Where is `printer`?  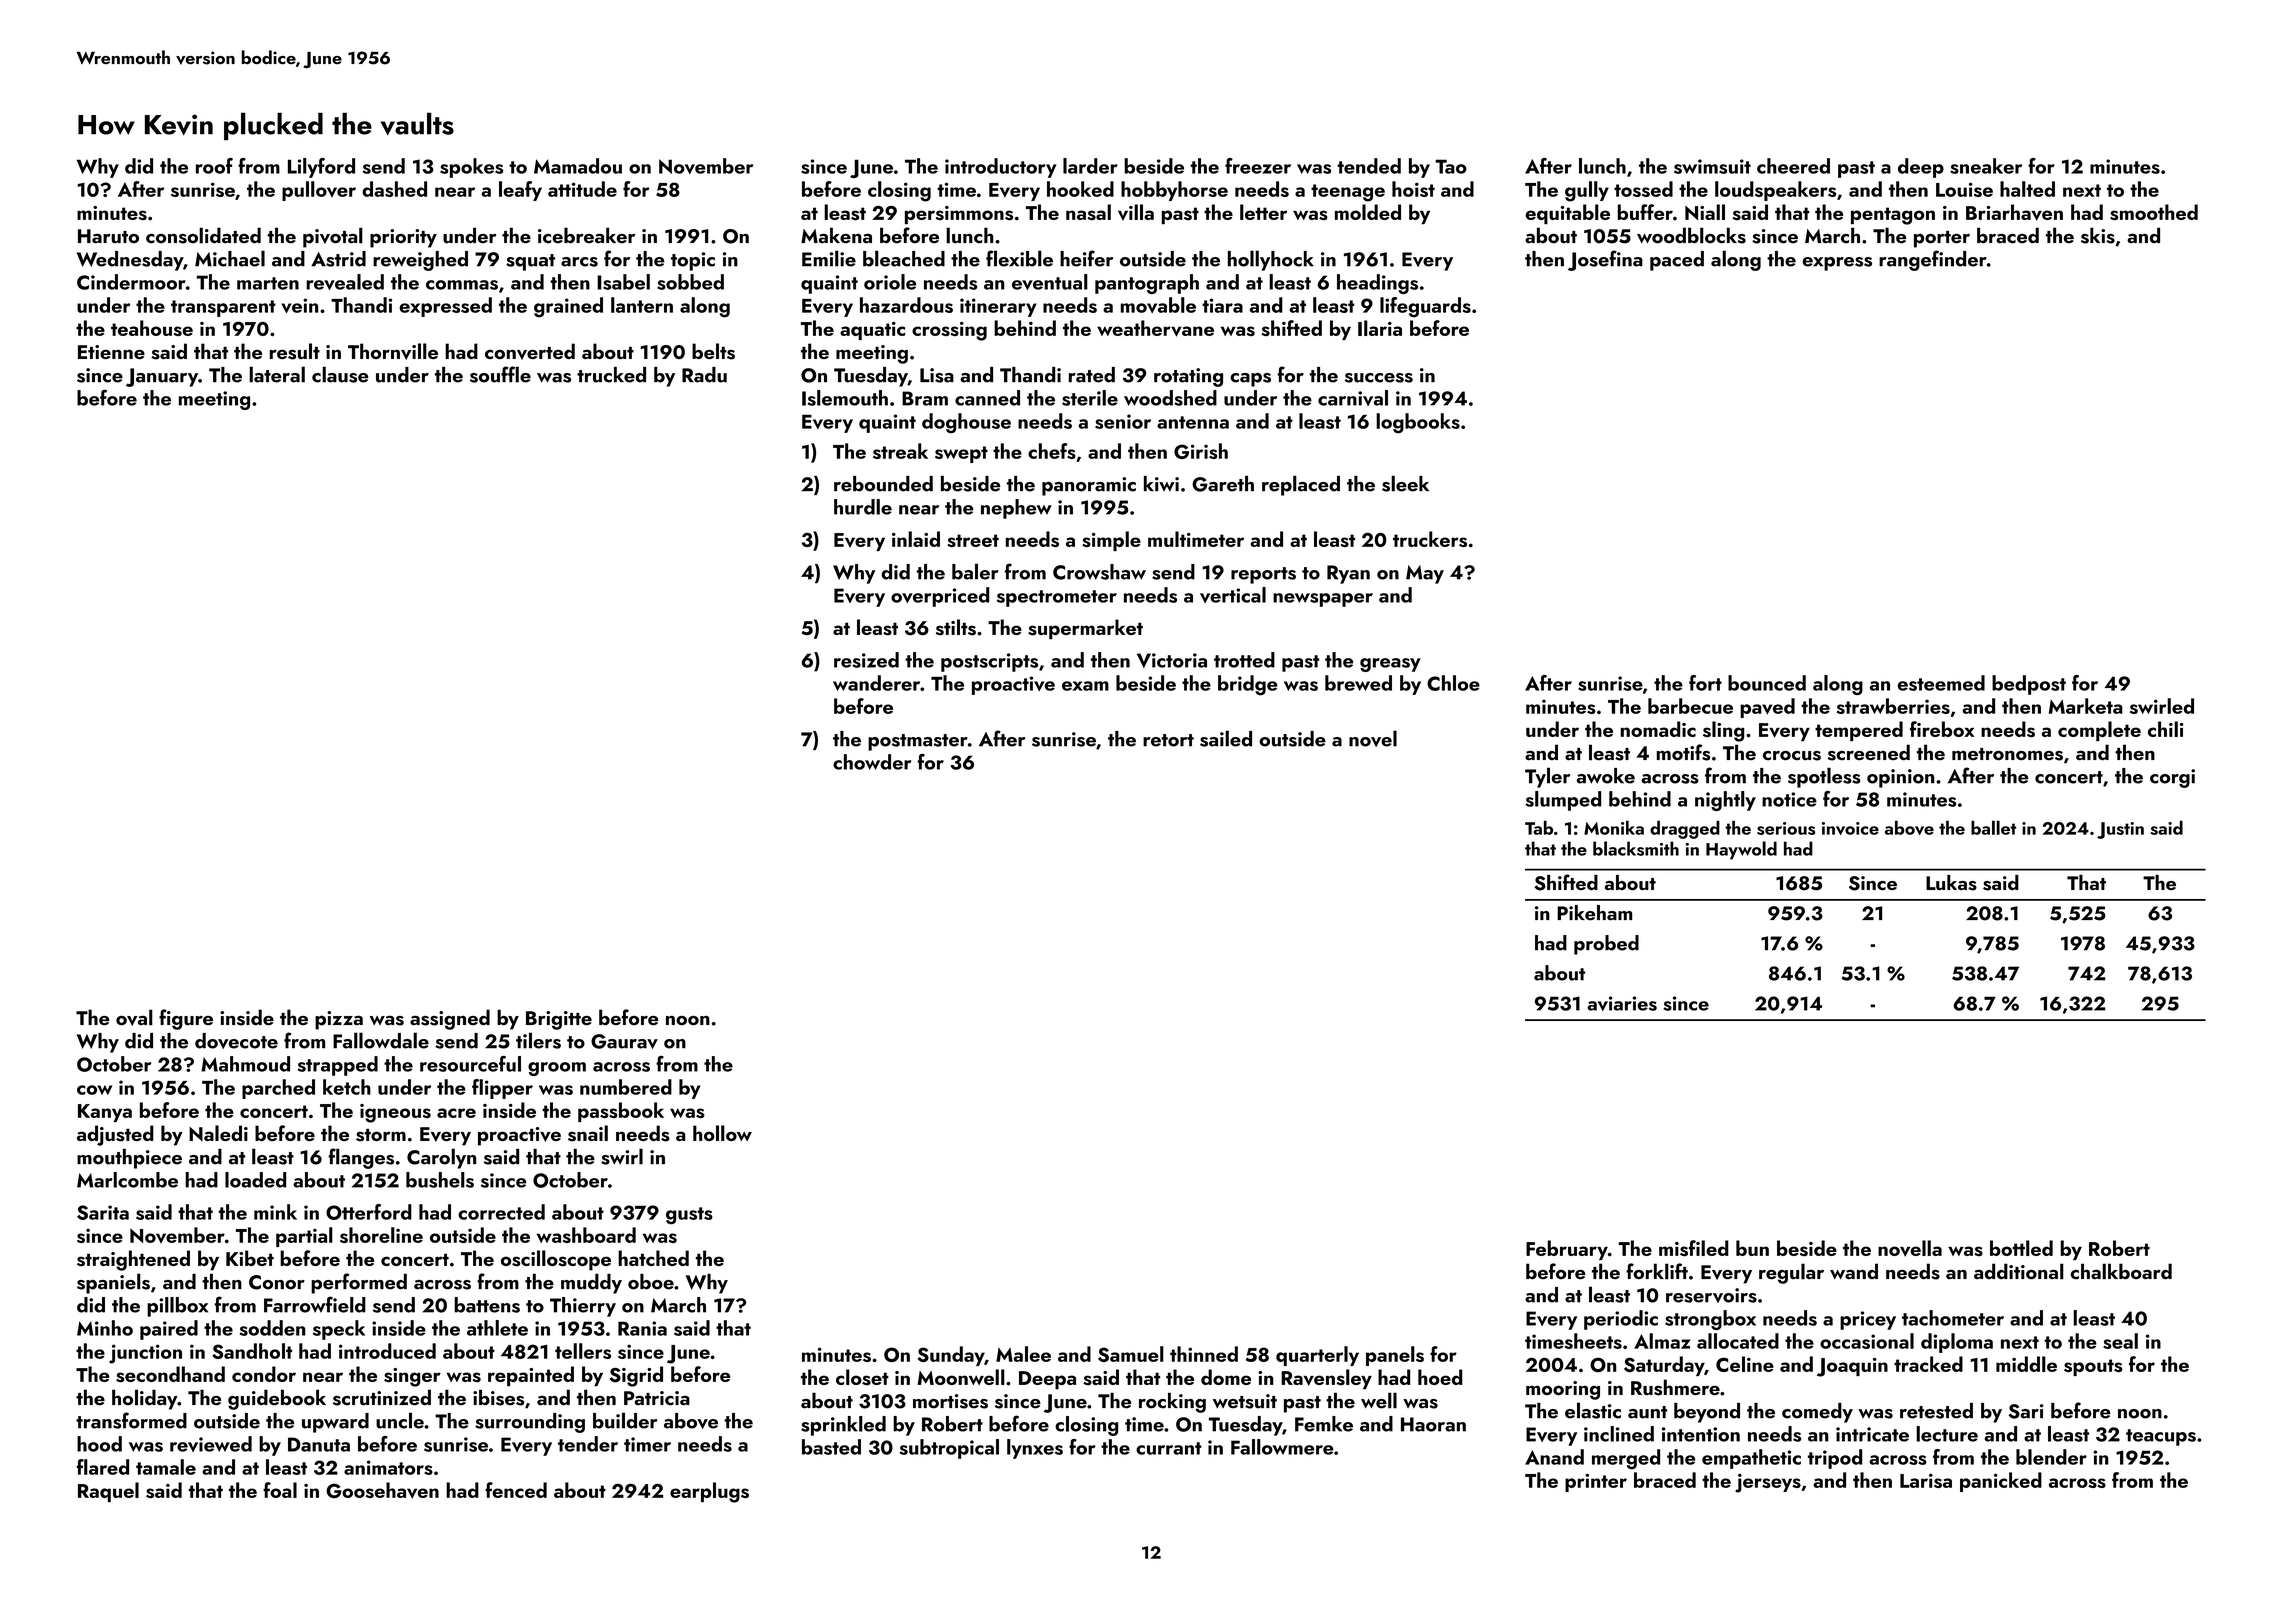
printer is located at coordinates (1596, 1482).
